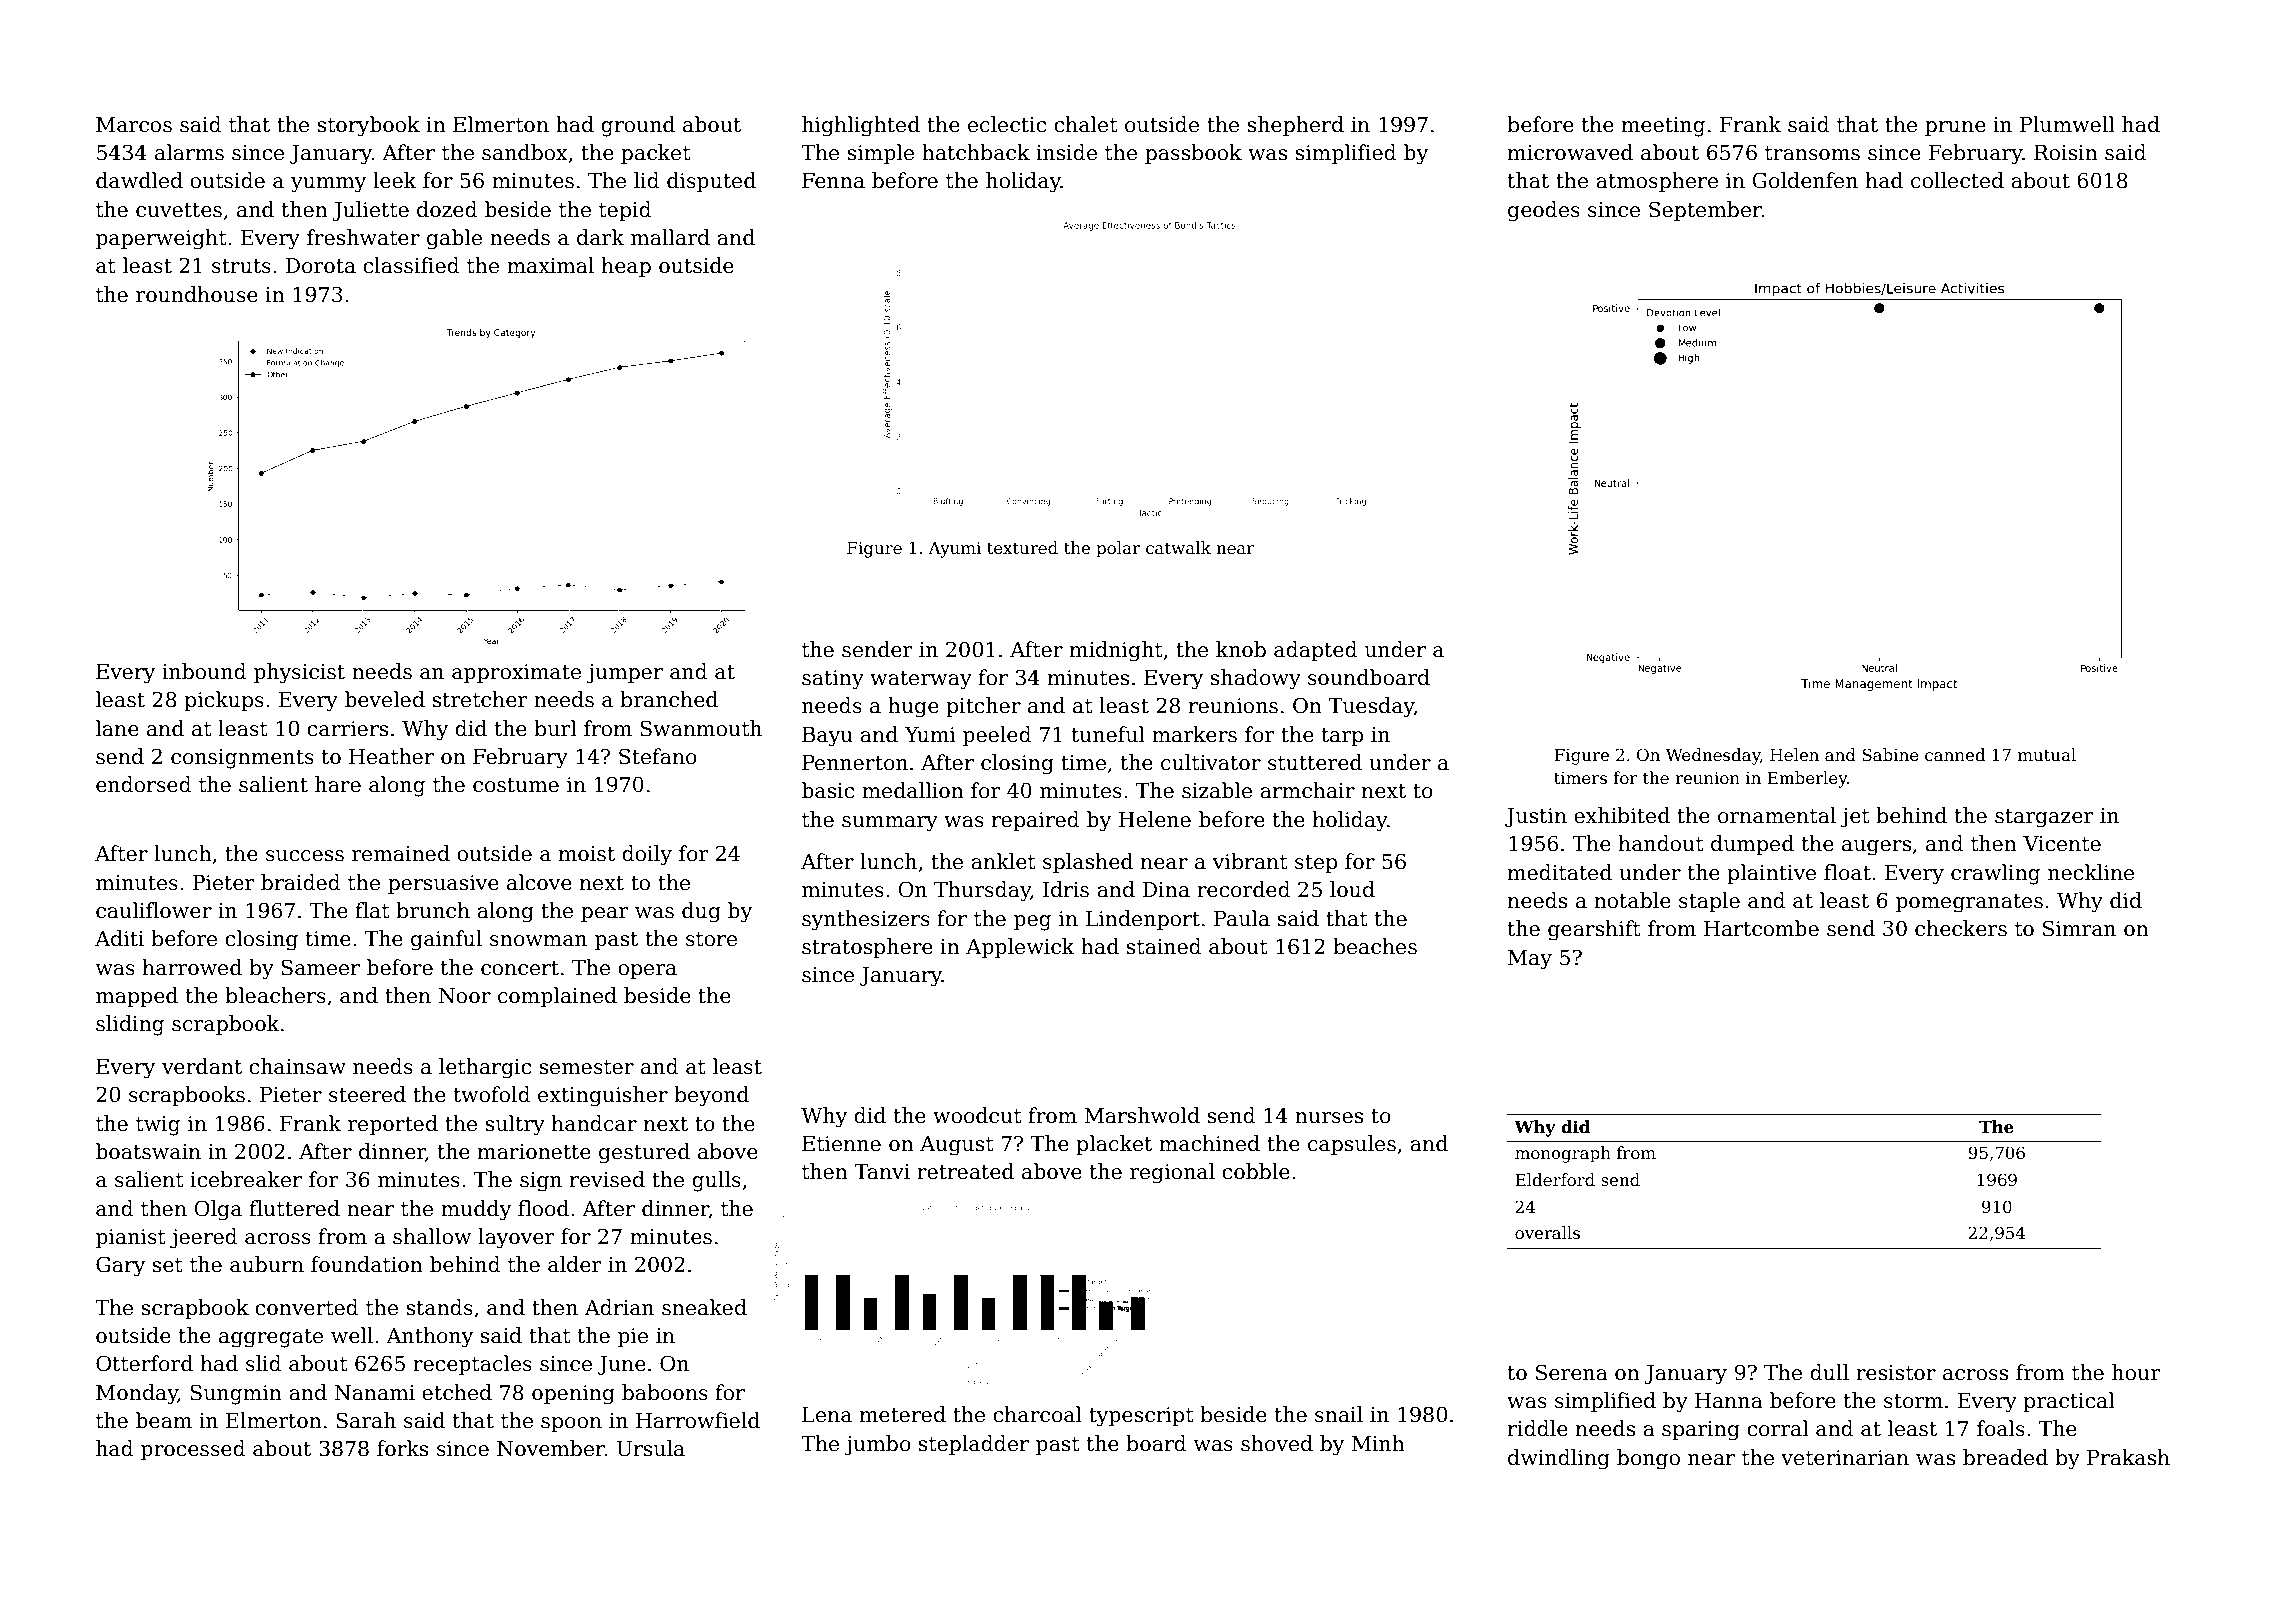  I want to click on shallow, so click(432, 1236).
